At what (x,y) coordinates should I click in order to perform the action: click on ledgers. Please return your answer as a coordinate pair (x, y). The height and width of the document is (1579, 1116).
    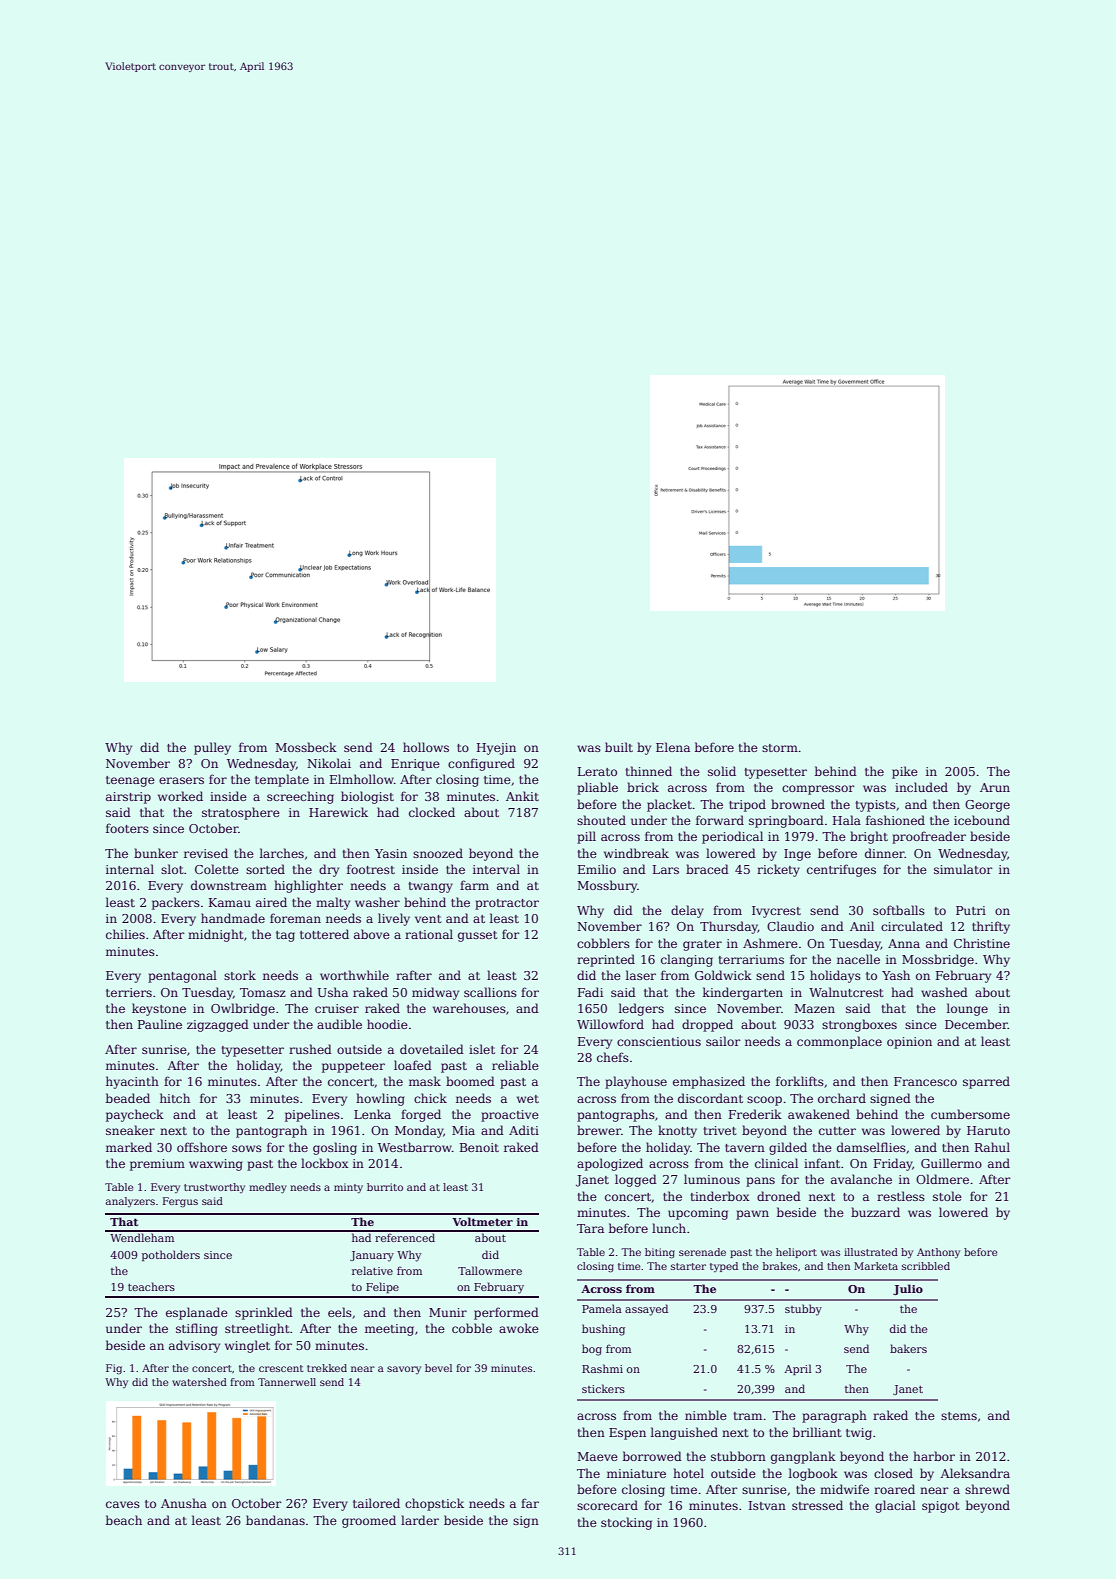
    Looking at the image, I should click on (641, 1009).
